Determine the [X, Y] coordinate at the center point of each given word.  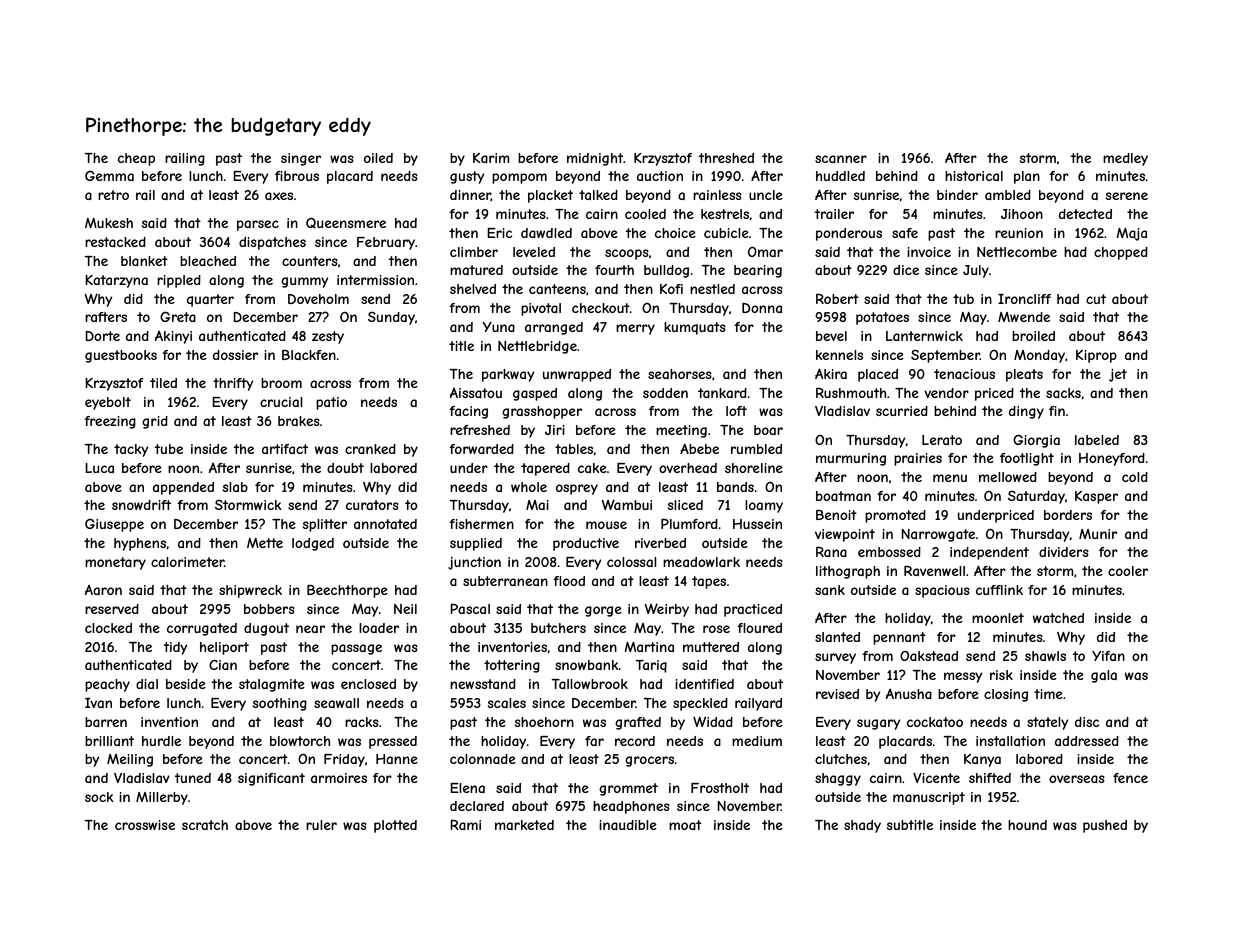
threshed [726, 158]
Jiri [555, 430]
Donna [762, 308]
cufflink [999, 590]
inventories [512, 647]
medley [1125, 159]
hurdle [161, 741]
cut [1096, 299]
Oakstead [929, 656]
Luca [99, 468]
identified [704, 684]
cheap [136, 159]
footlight [1027, 459]
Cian [223, 665]
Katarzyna [116, 281]
